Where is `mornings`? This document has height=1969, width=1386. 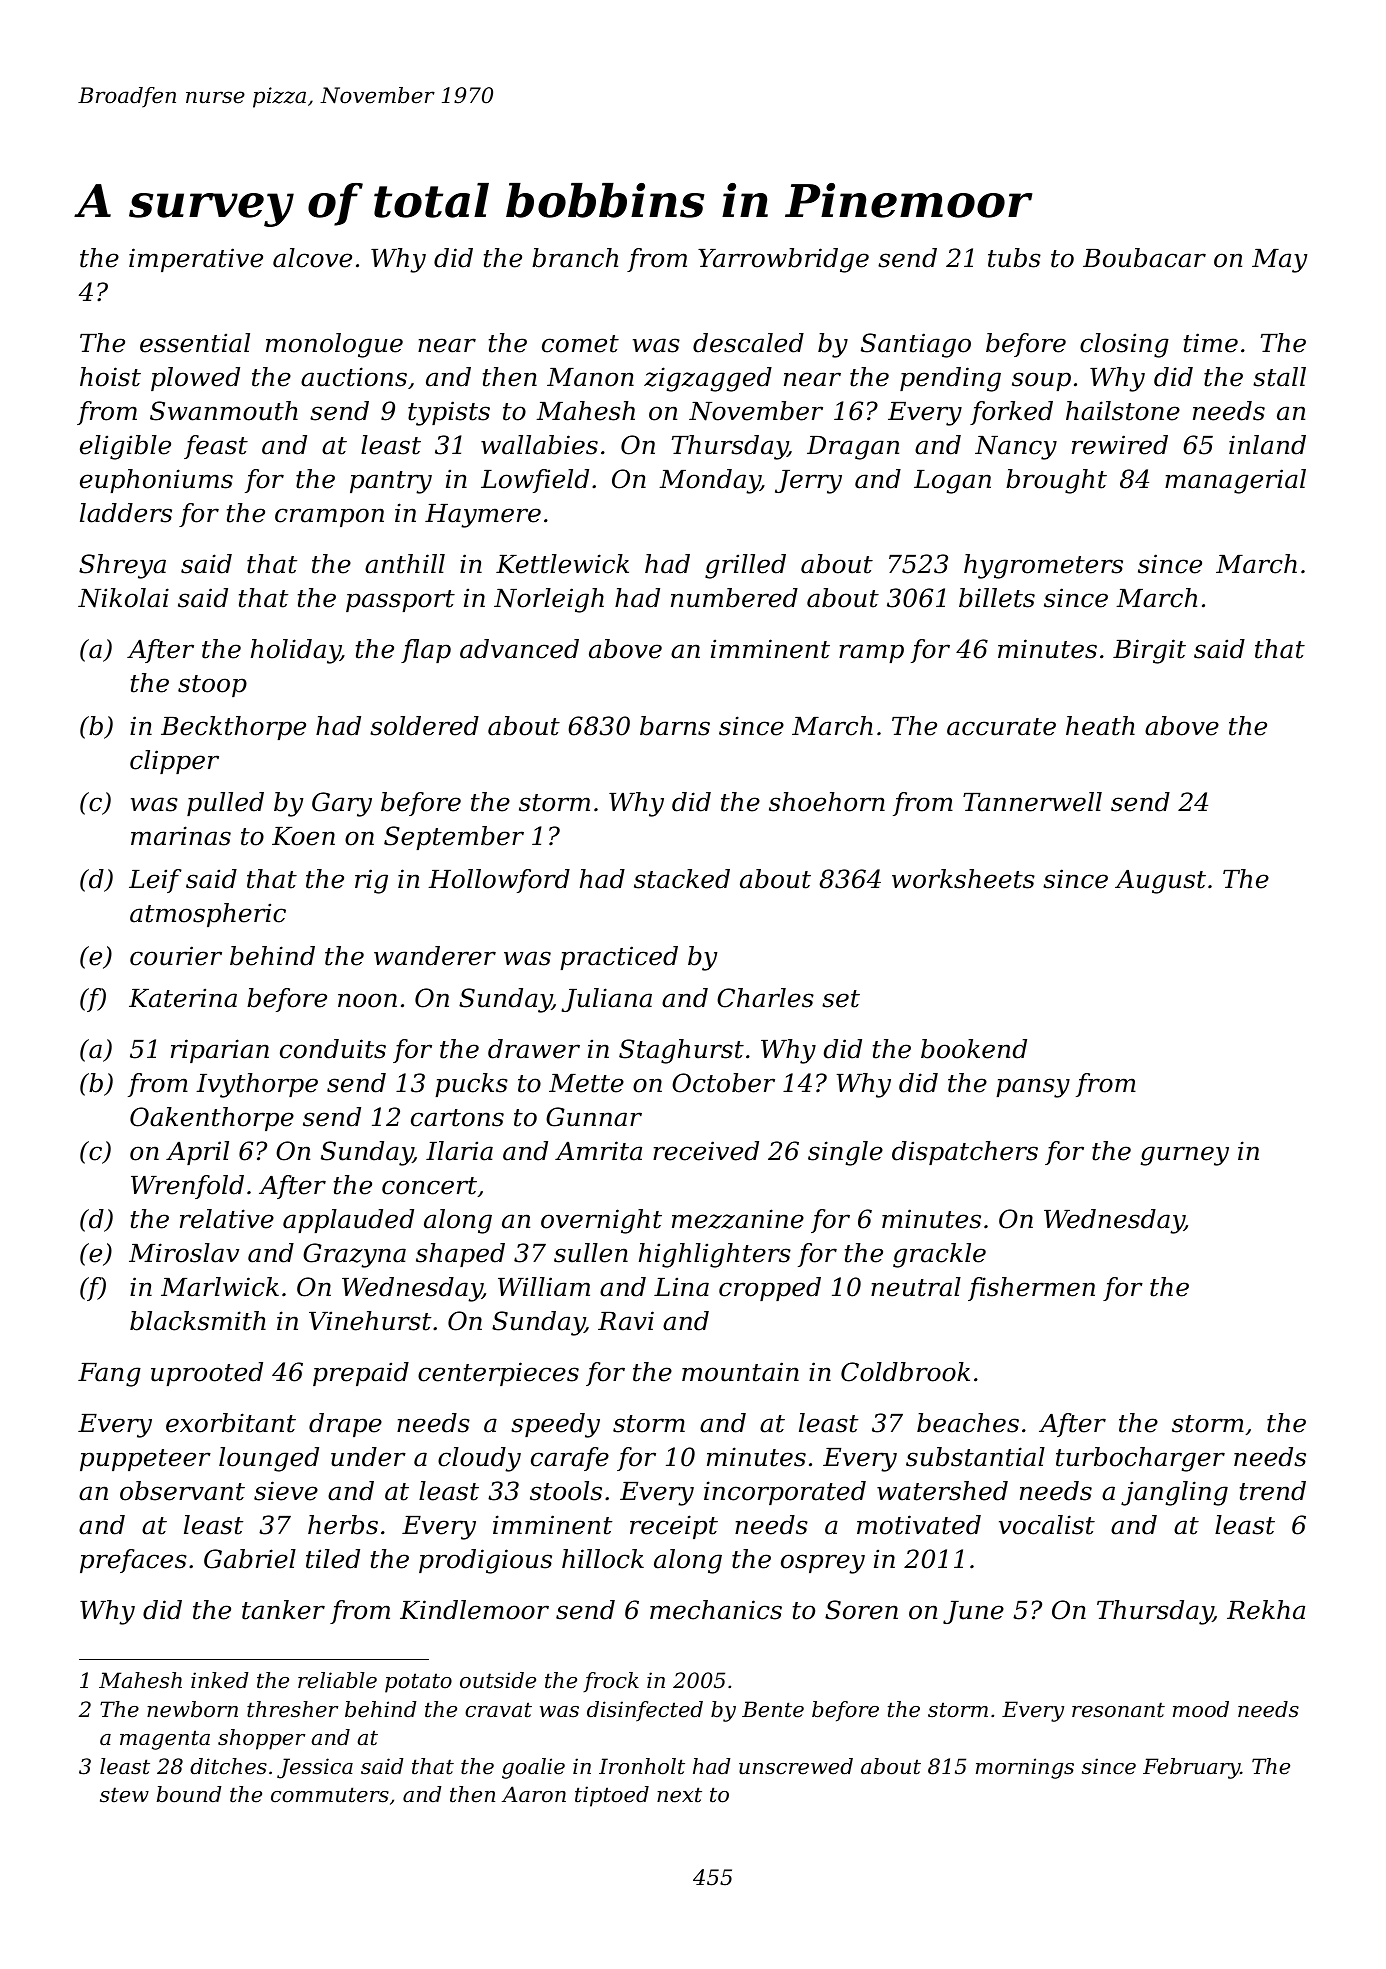
mornings is located at coordinates (1025, 1768).
